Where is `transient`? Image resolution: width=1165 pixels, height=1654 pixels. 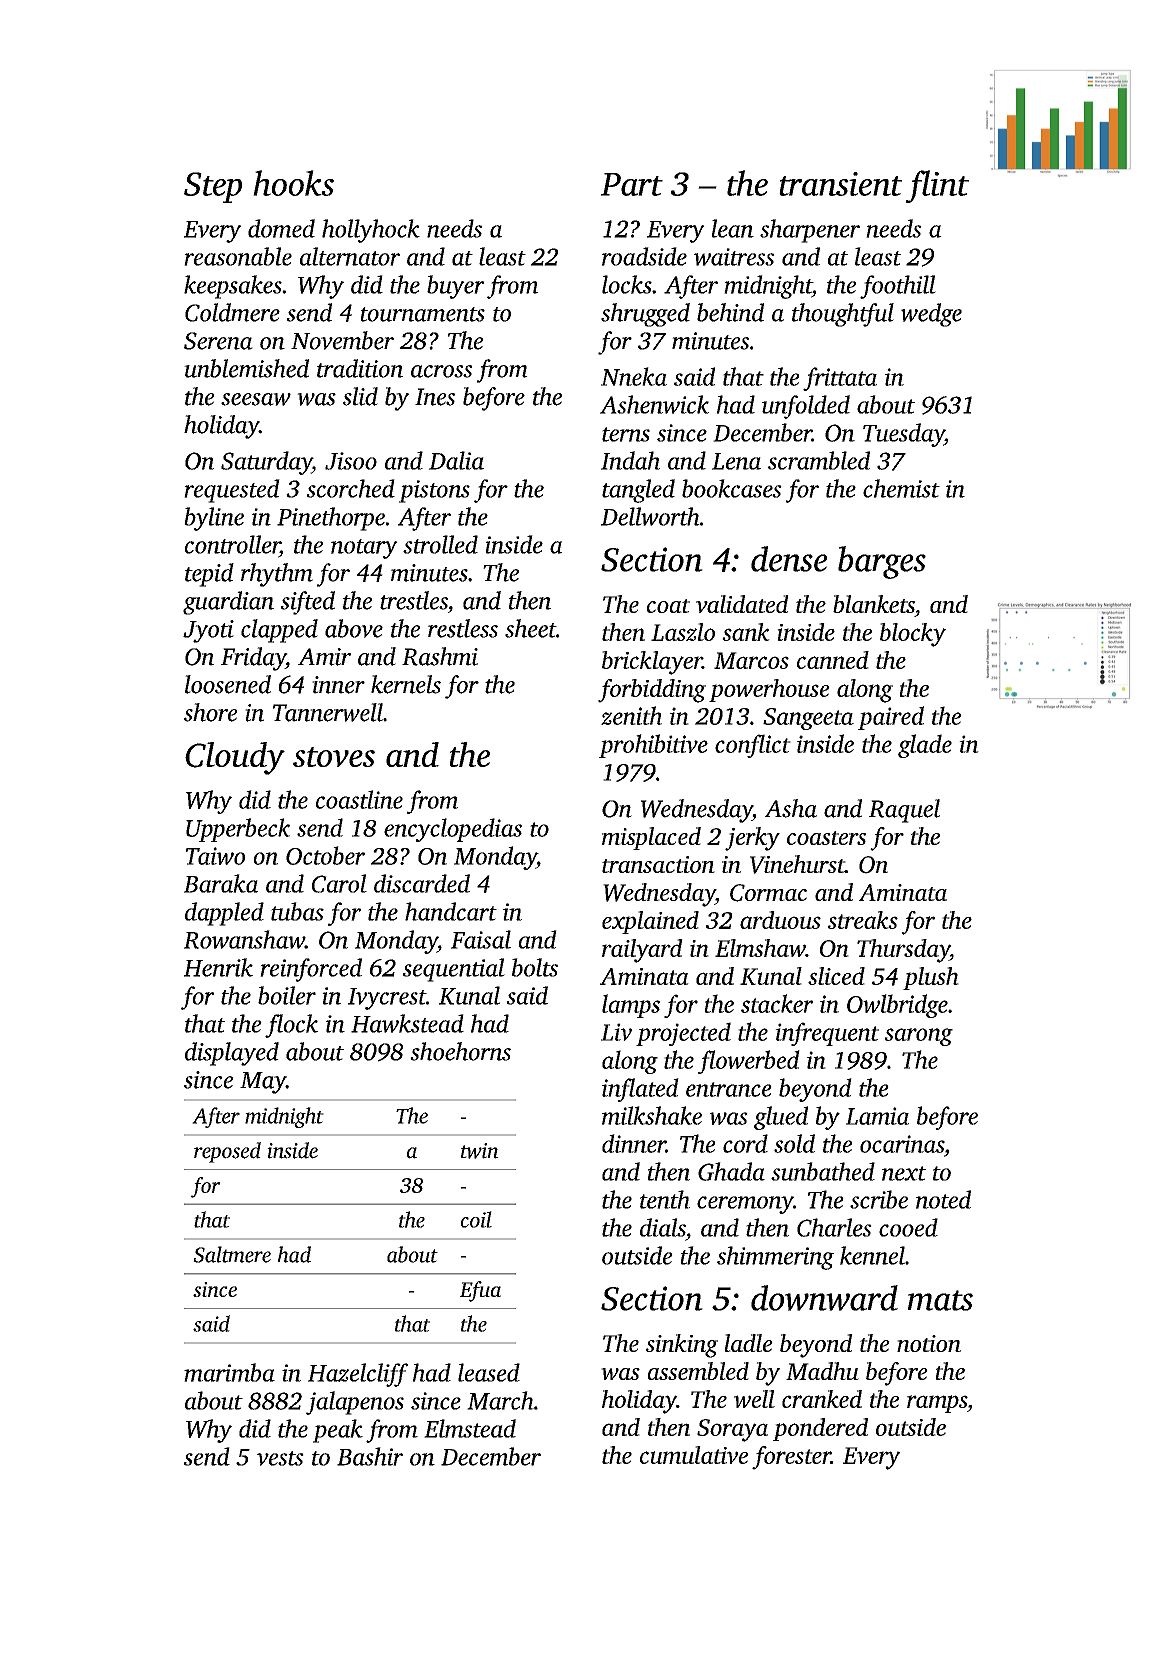
transient is located at coordinates (840, 184).
